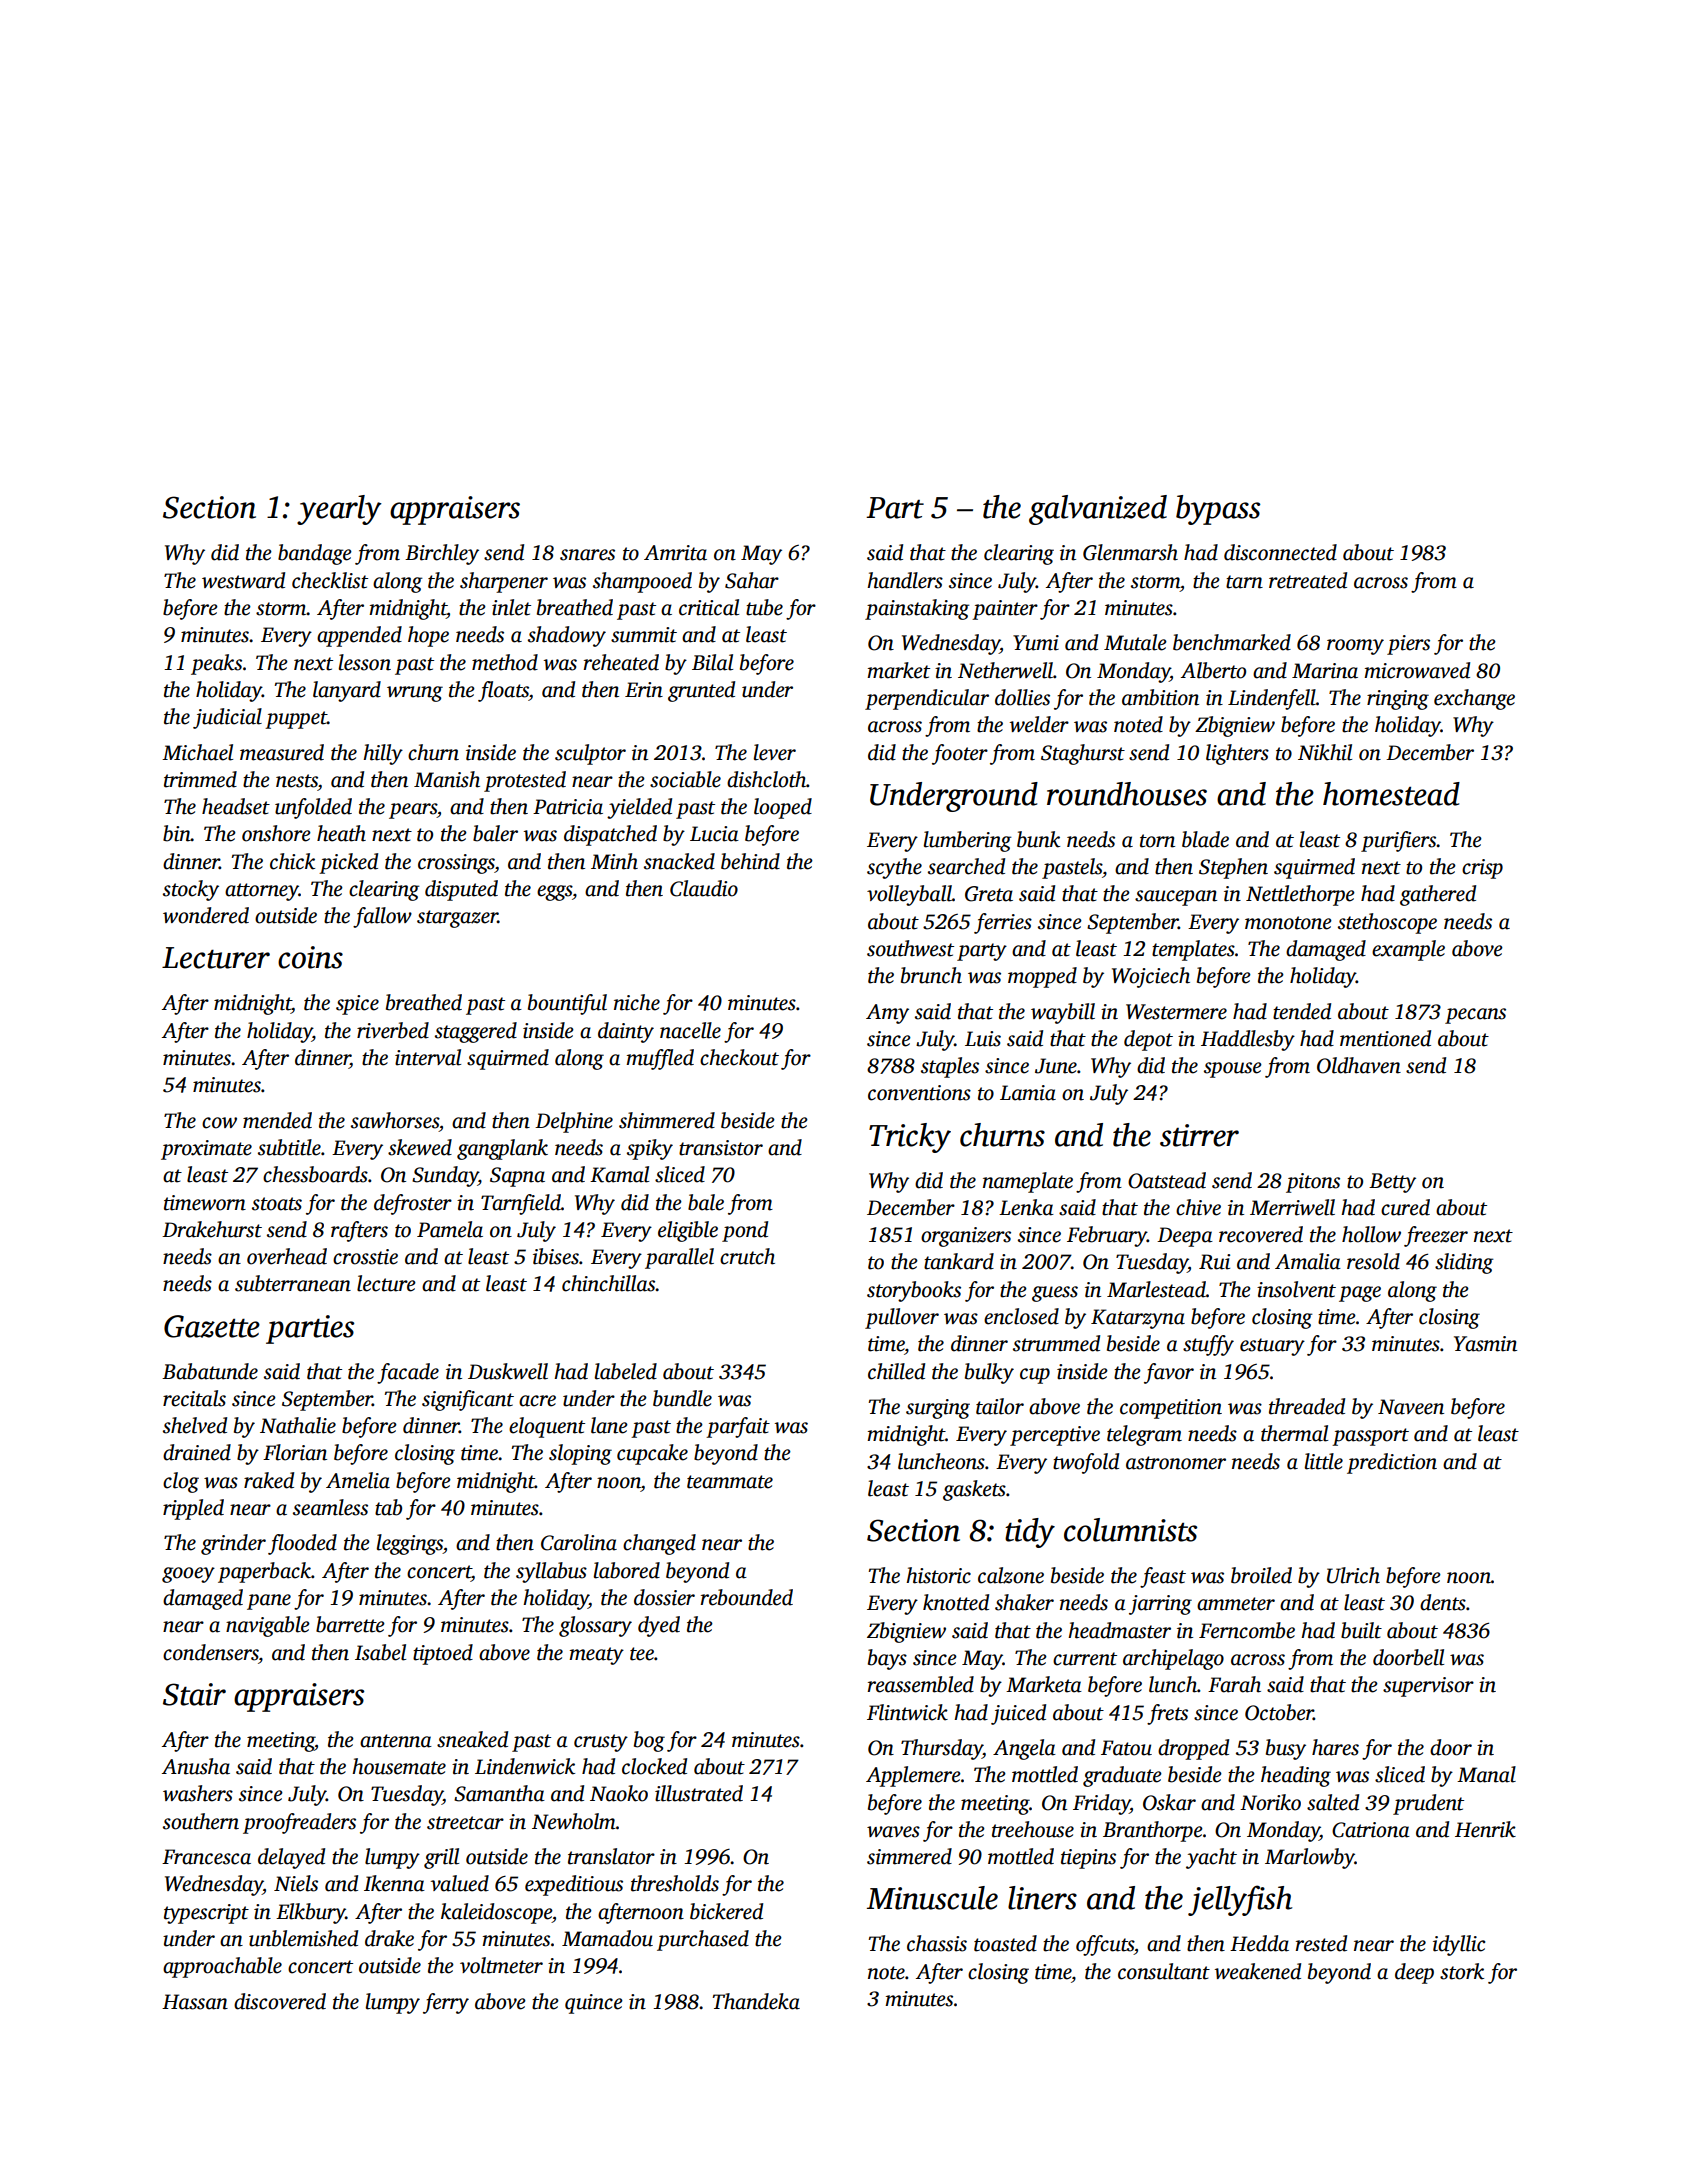 The image size is (1683, 2178). I want to click on piers, so click(1408, 645).
